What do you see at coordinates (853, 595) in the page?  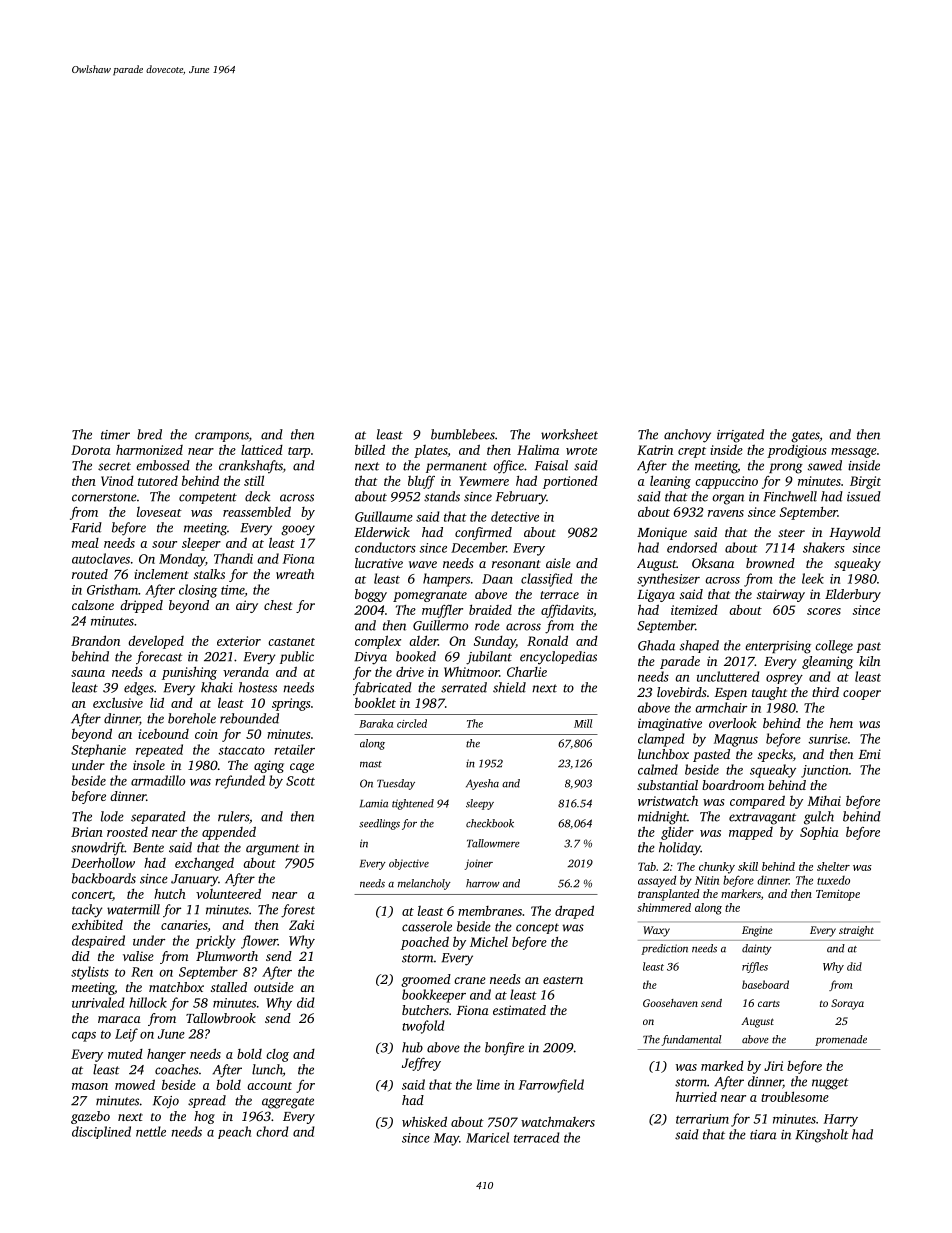 I see `Elderbury` at bounding box center [853, 595].
